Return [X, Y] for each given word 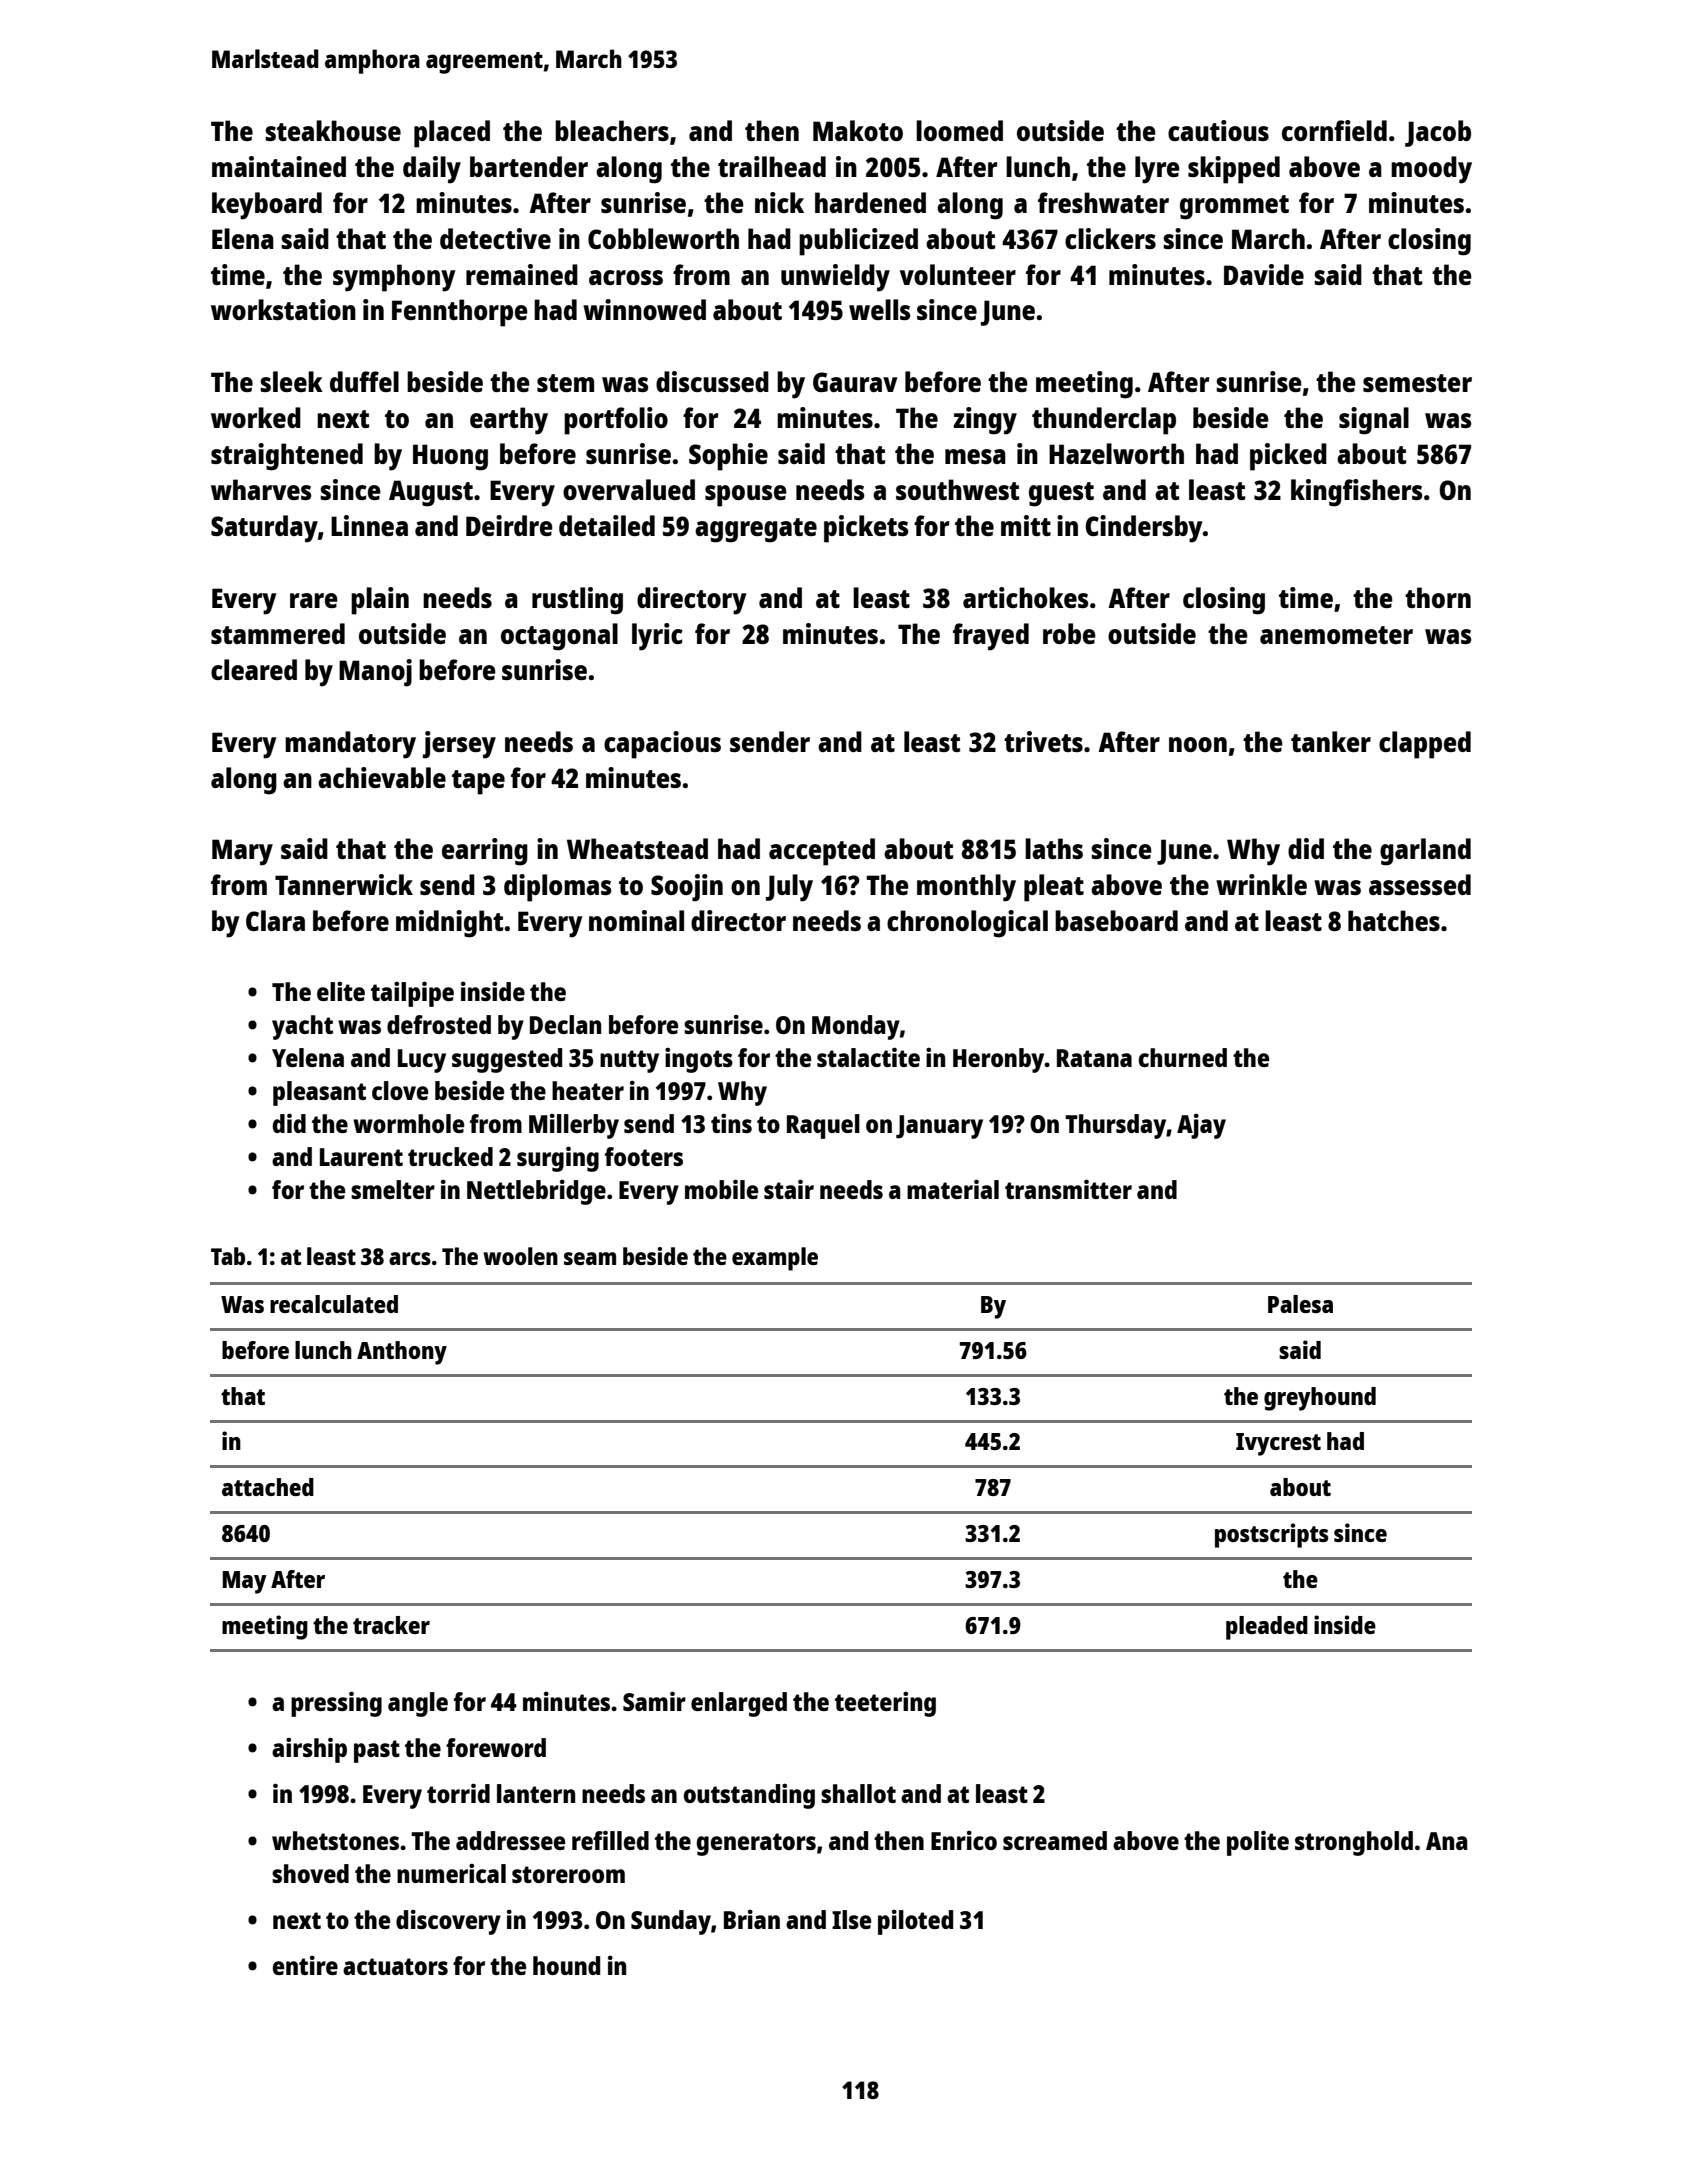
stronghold [1354, 1843]
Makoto [858, 130]
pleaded [1267, 1628]
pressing [336, 1704]
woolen [520, 1256]
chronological [967, 924]
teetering [885, 1704]
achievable [382, 777]
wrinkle [1261, 884]
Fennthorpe [460, 313]
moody [1431, 170]
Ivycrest [1278, 1444]
